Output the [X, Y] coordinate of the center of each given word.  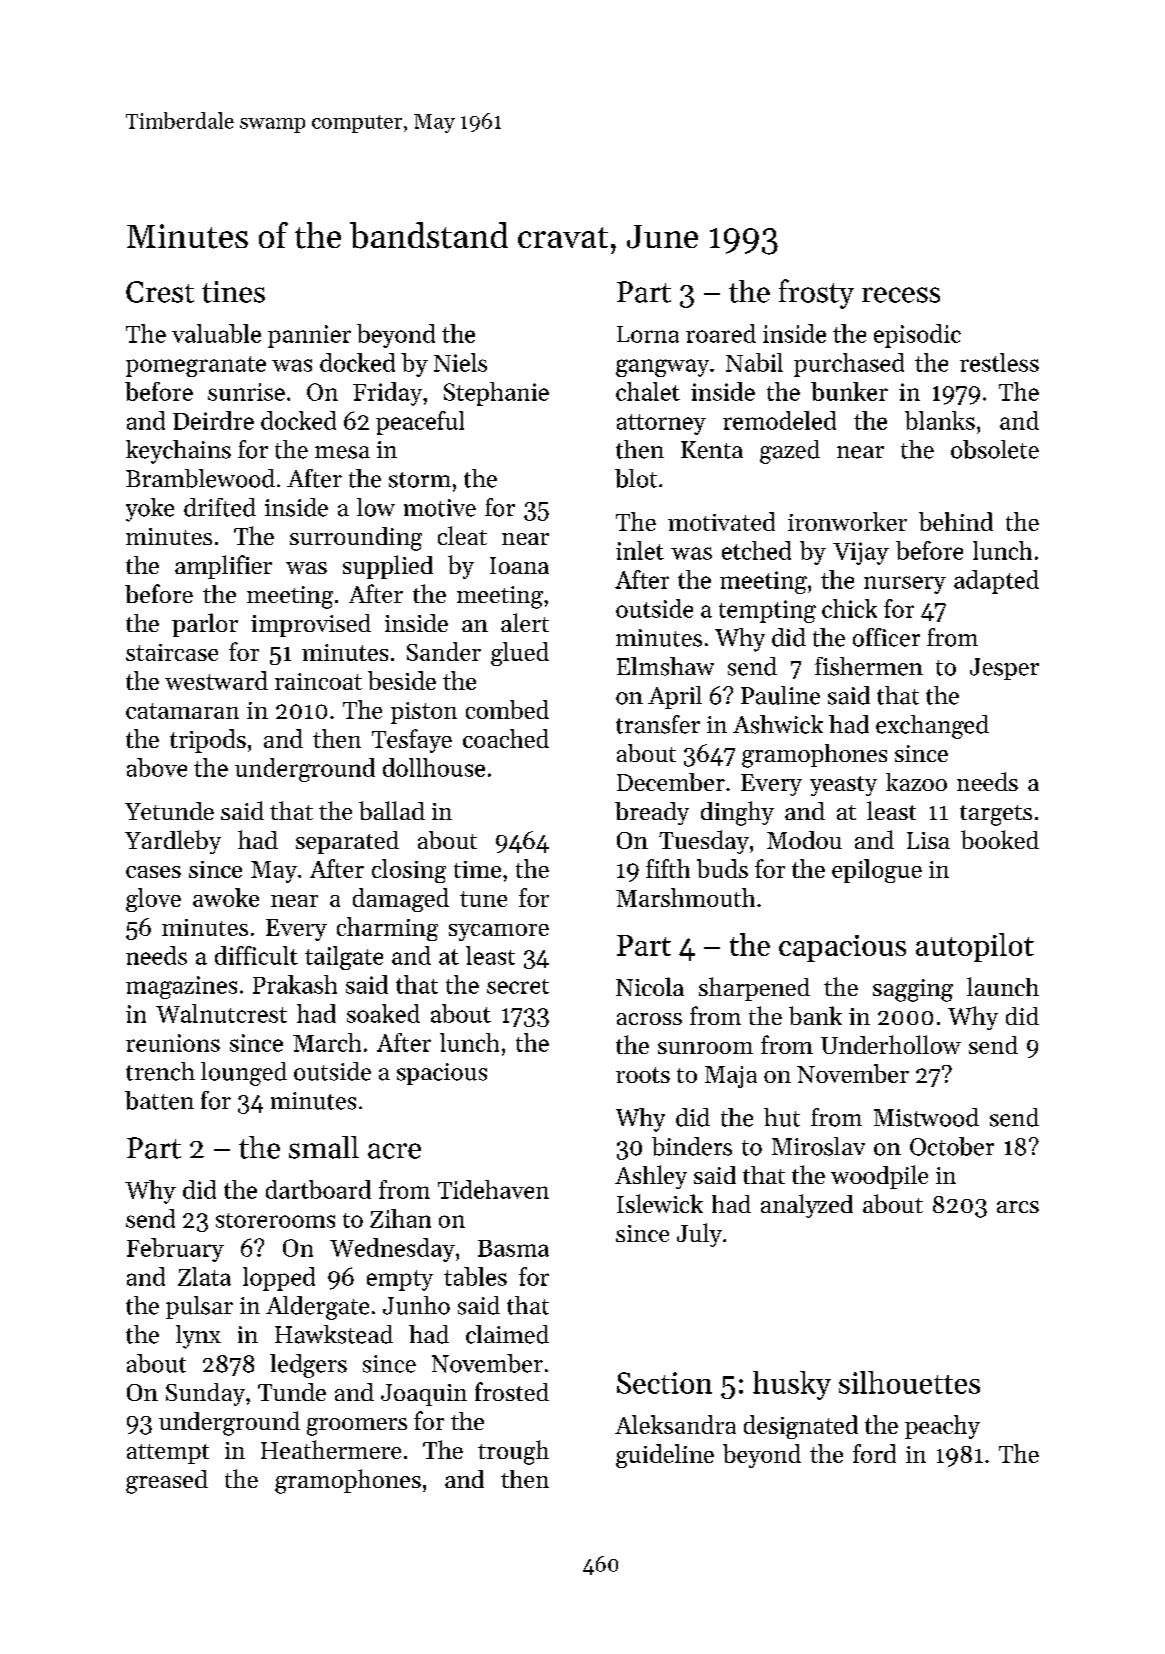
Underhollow [891, 1044]
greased [167, 1482]
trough [513, 1452]
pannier [309, 336]
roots [643, 1075]
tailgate [344, 958]
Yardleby [173, 842]
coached [506, 738]
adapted [996, 582]
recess [901, 295]
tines [233, 292]
